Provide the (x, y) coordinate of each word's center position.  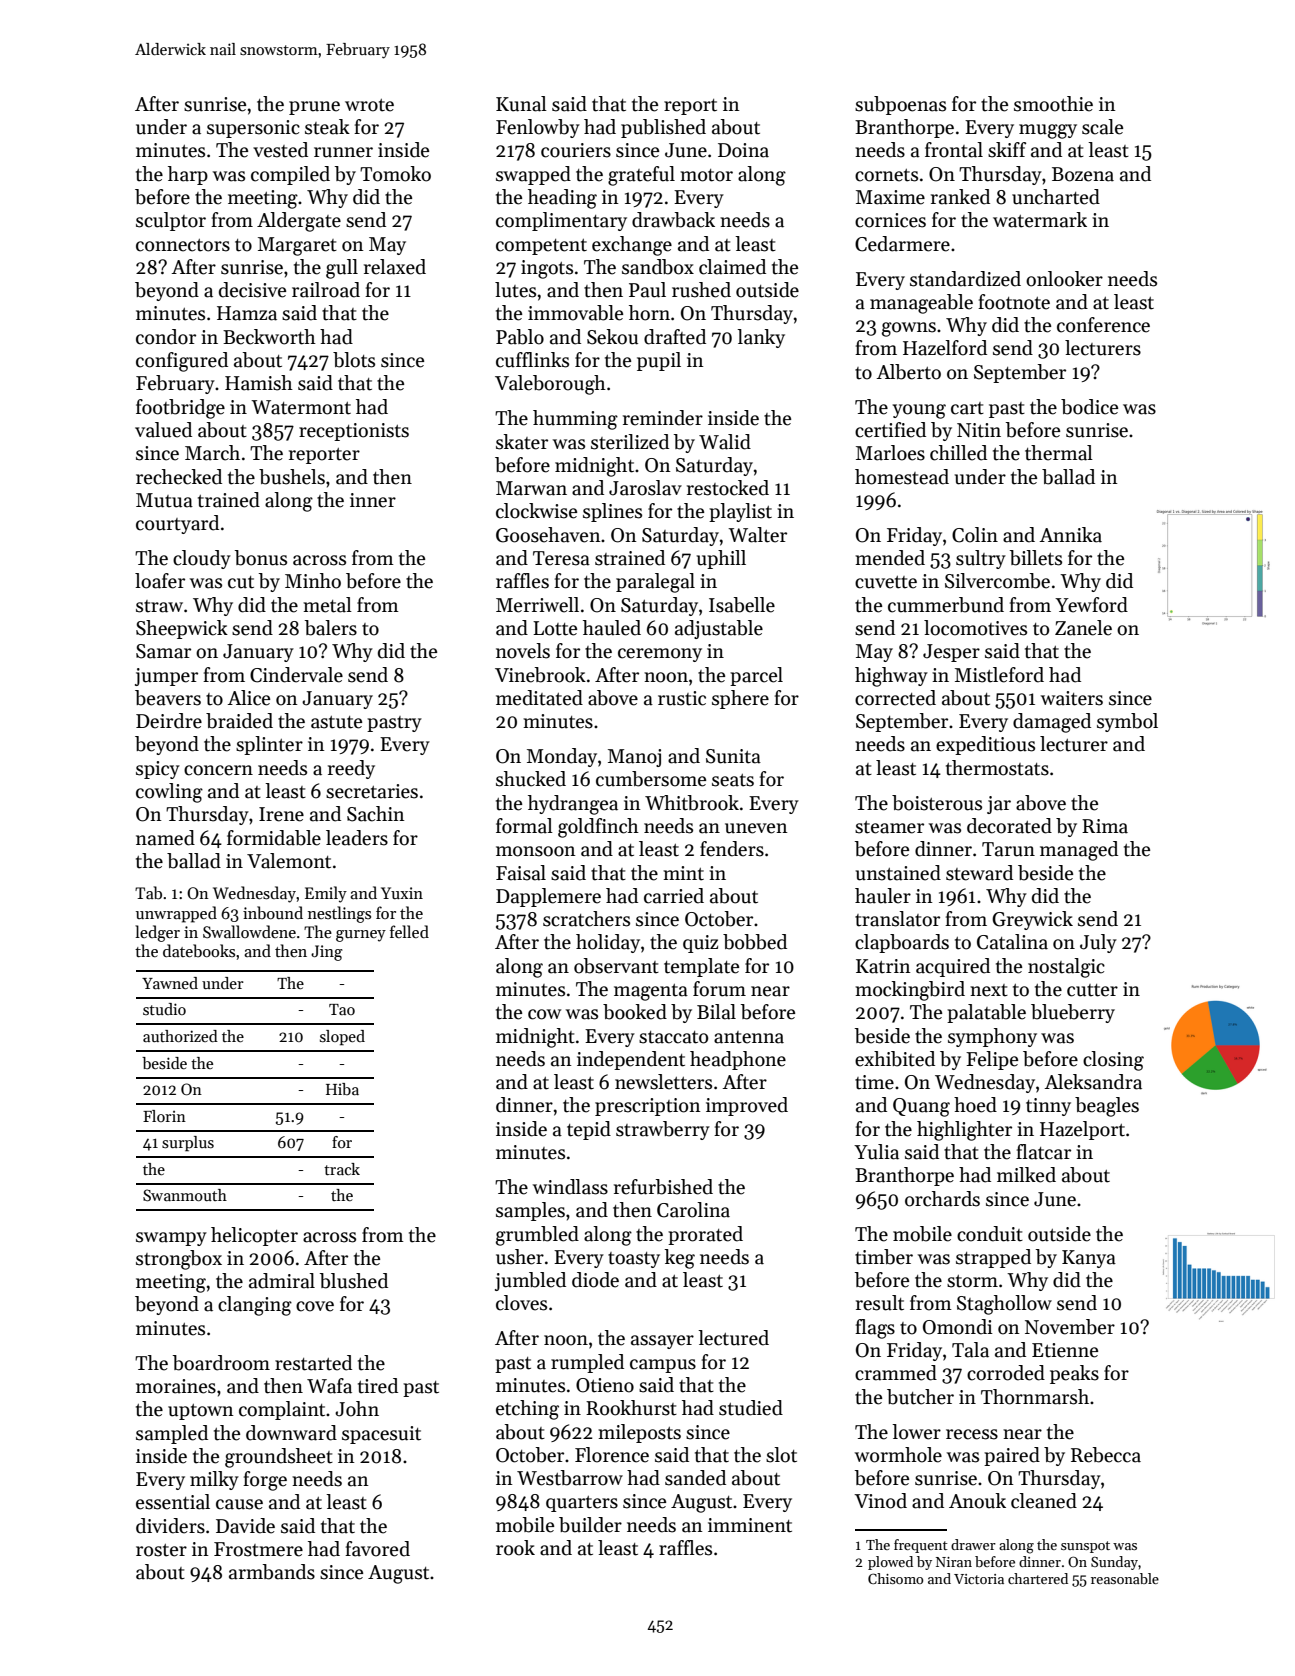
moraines (176, 1386)
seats (733, 780)
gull (342, 269)
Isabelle (742, 605)
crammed (896, 1373)
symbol (1127, 722)
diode (595, 1280)
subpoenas (900, 105)
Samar (163, 651)
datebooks (199, 950)
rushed (701, 290)
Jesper (951, 653)
